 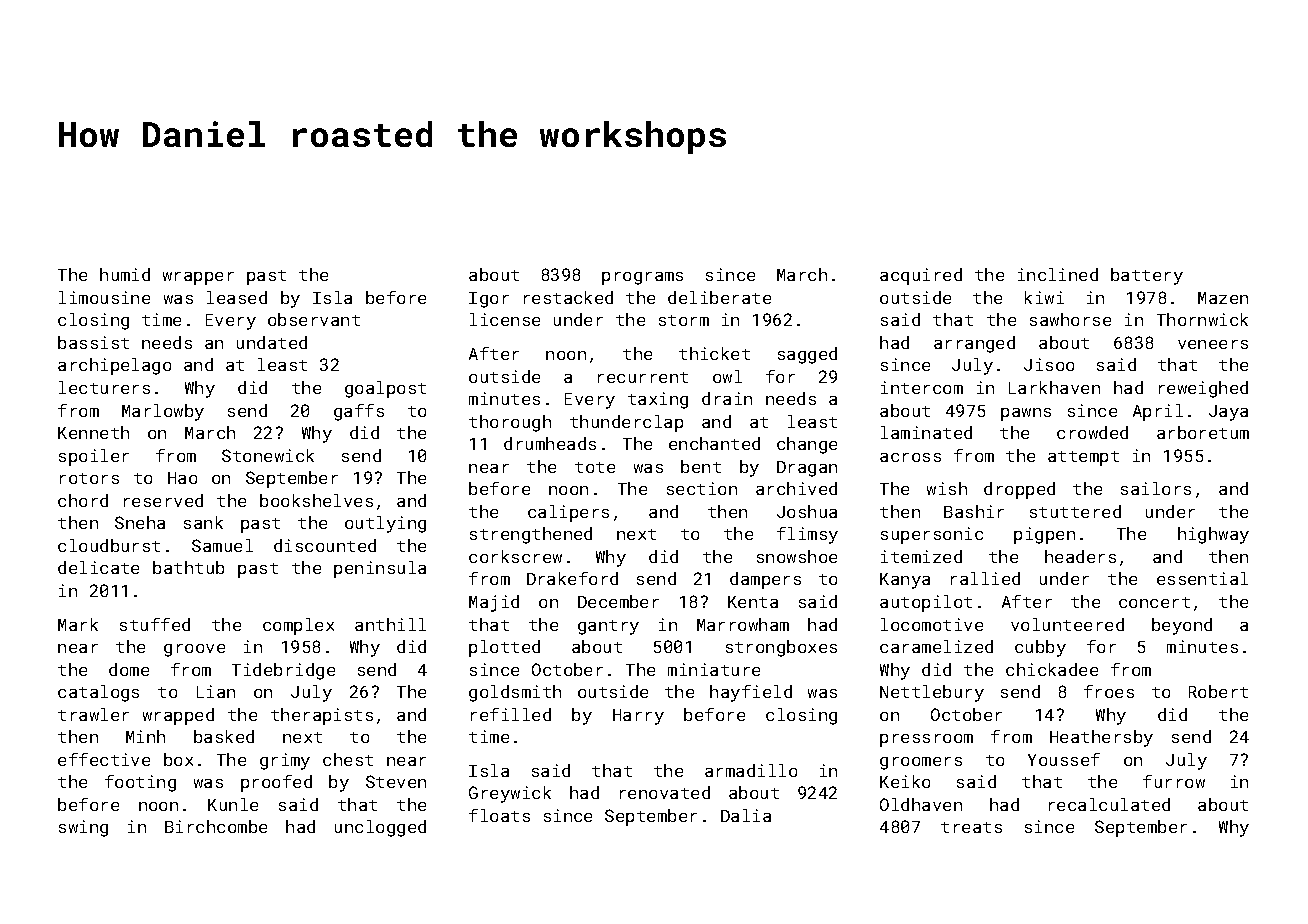 What do you see at coordinates (719, 297) in the screenshot?
I see `deliberate` at bounding box center [719, 297].
